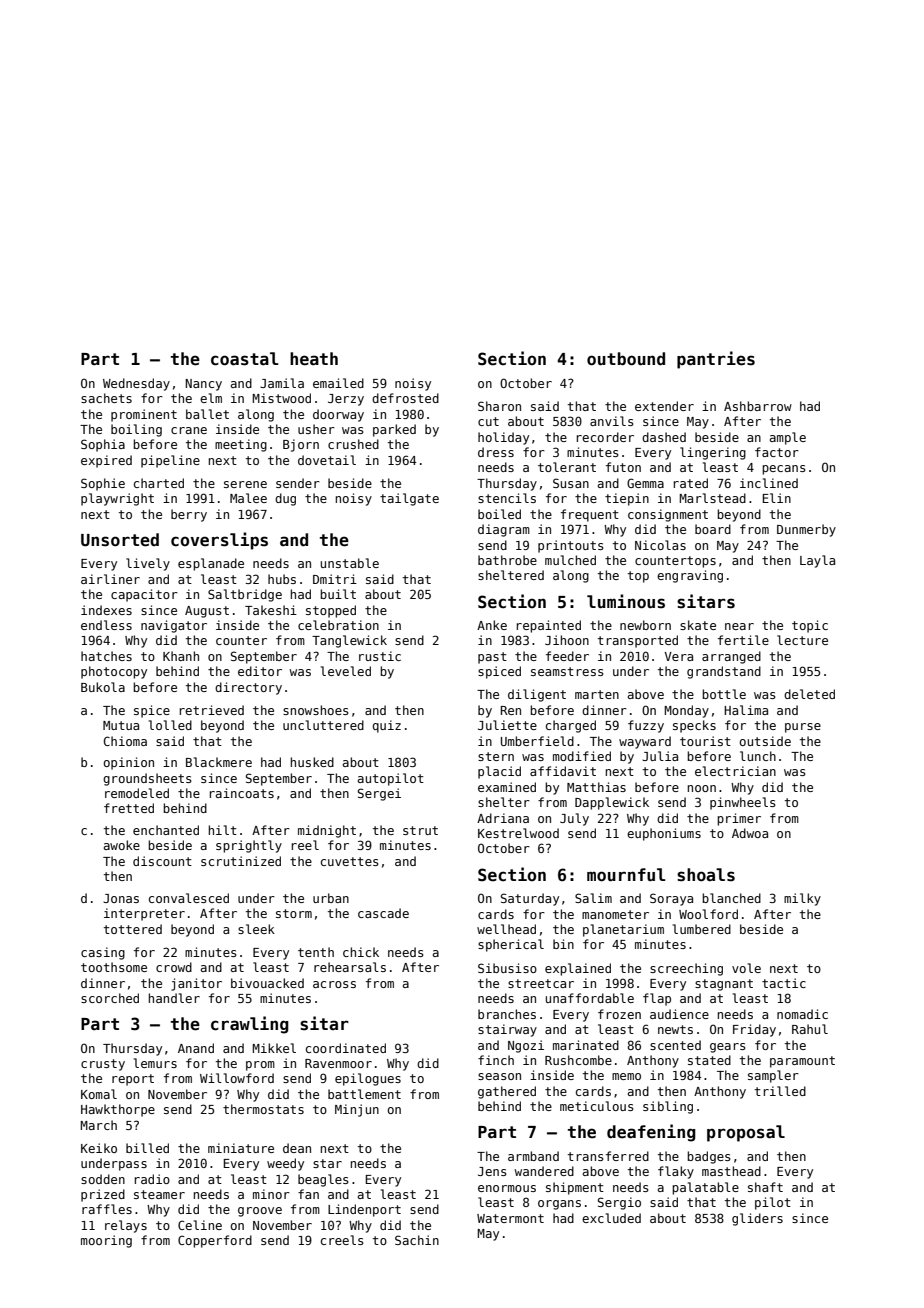 The width and height of the screenshot is (924, 1308). I want to click on retrieved, so click(212, 710).
